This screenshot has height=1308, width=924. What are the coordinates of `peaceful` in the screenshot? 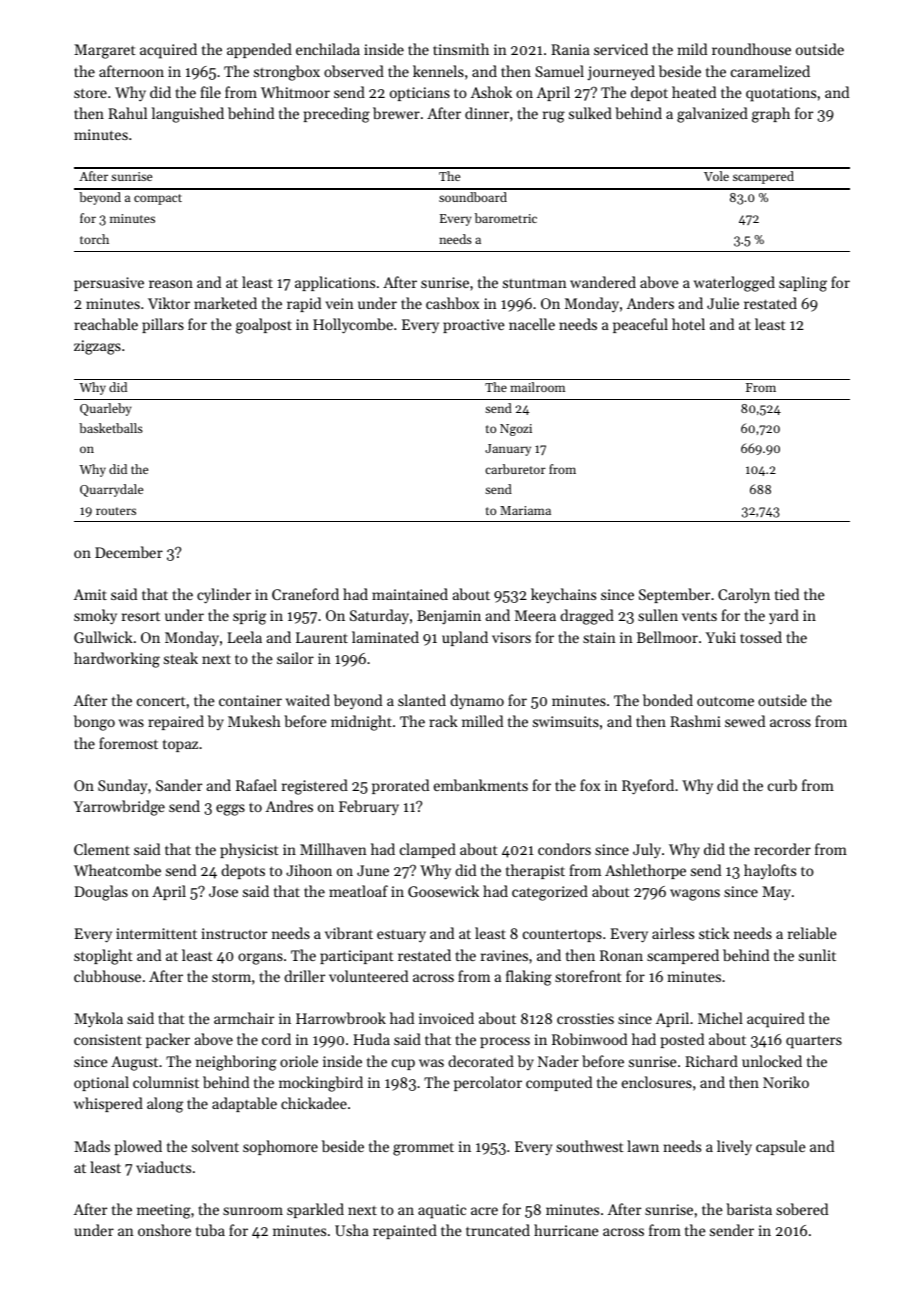 It's located at (640, 325).
